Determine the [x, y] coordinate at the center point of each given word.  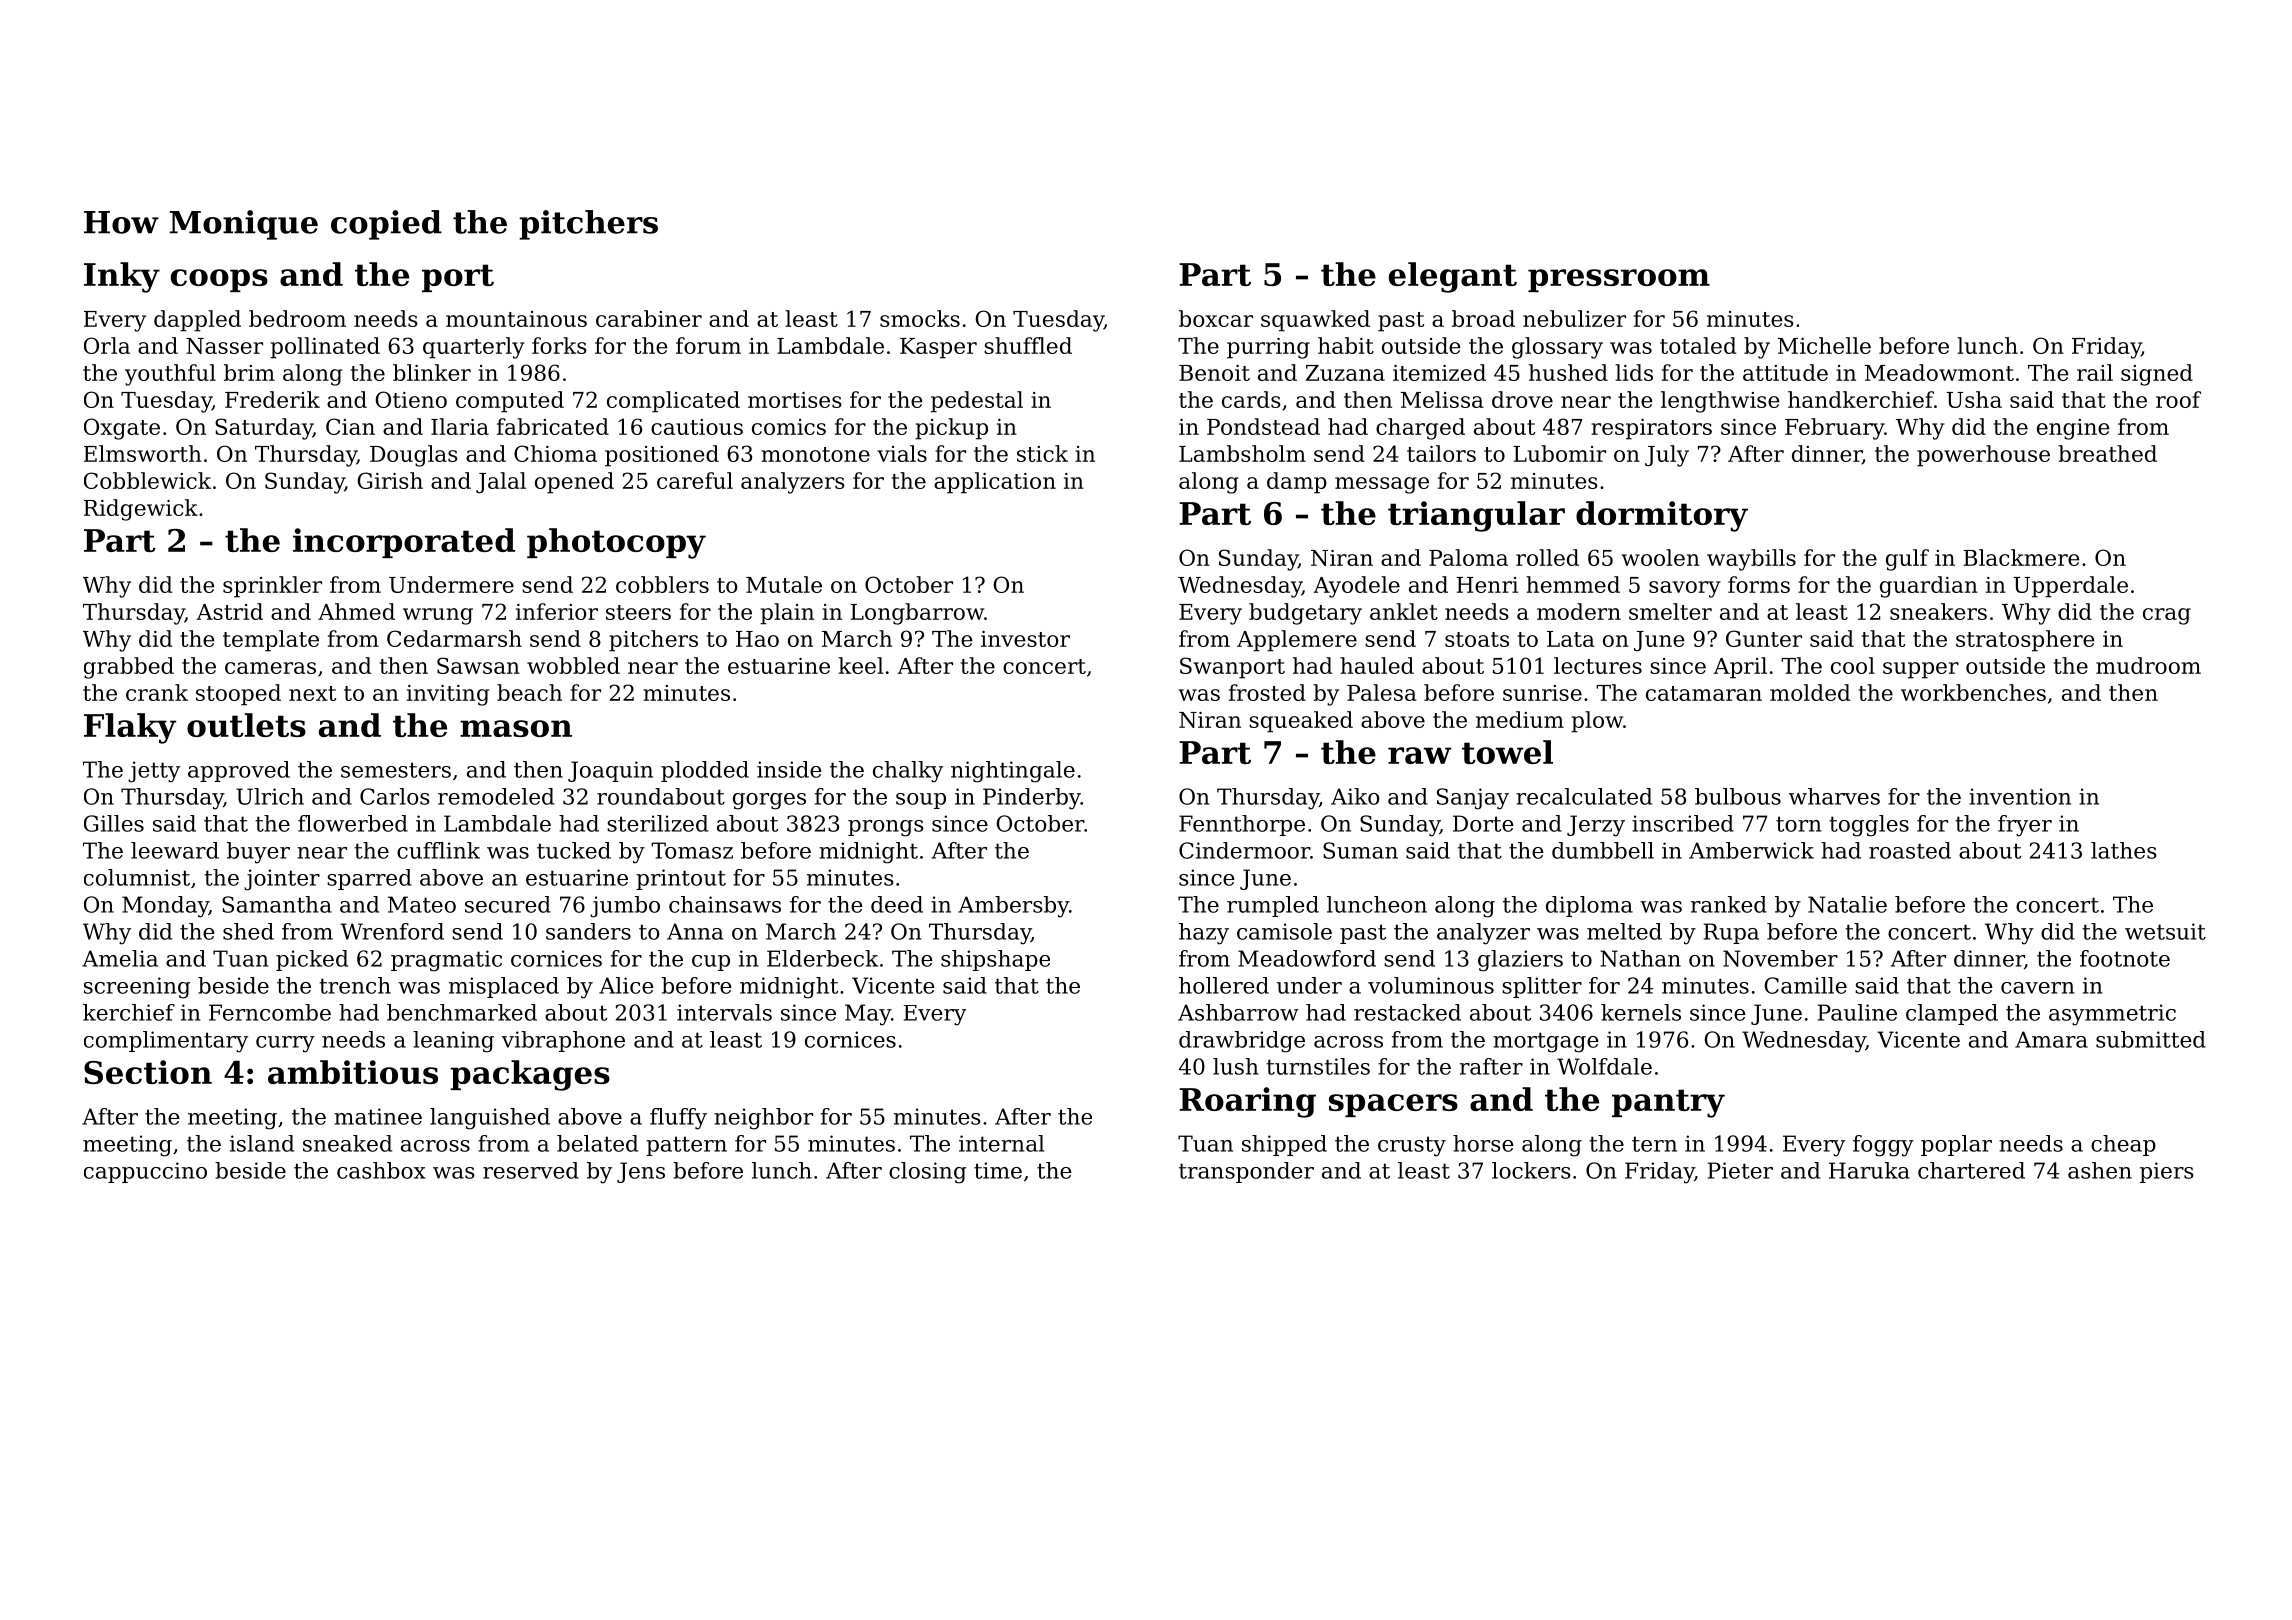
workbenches [1973, 692]
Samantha [277, 904]
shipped [1284, 1145]
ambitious [353, 1072]
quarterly [474, 348]
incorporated [404, 543]
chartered [1971, 1170]
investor [1025, 639]
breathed [2107, 453]
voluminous [1431, 985]
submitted [2151, 1039]
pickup [951, 429]
